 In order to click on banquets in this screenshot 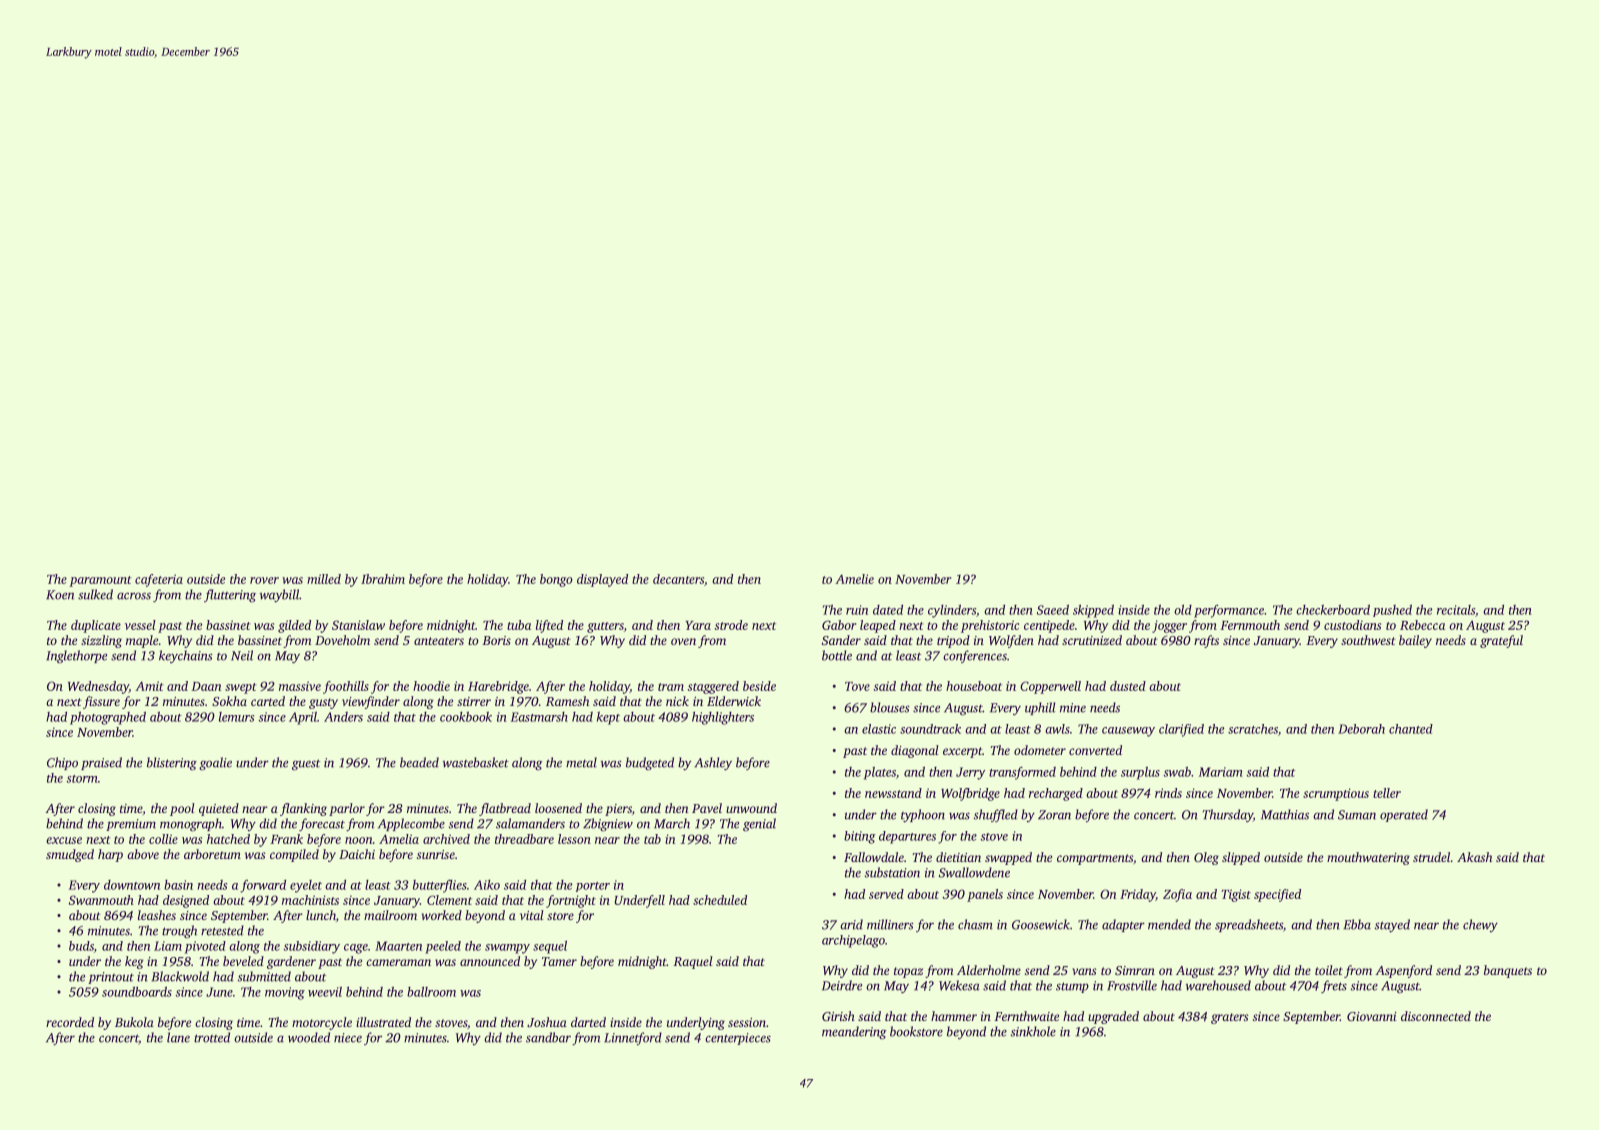, I will do `click(1508, 971)`.
